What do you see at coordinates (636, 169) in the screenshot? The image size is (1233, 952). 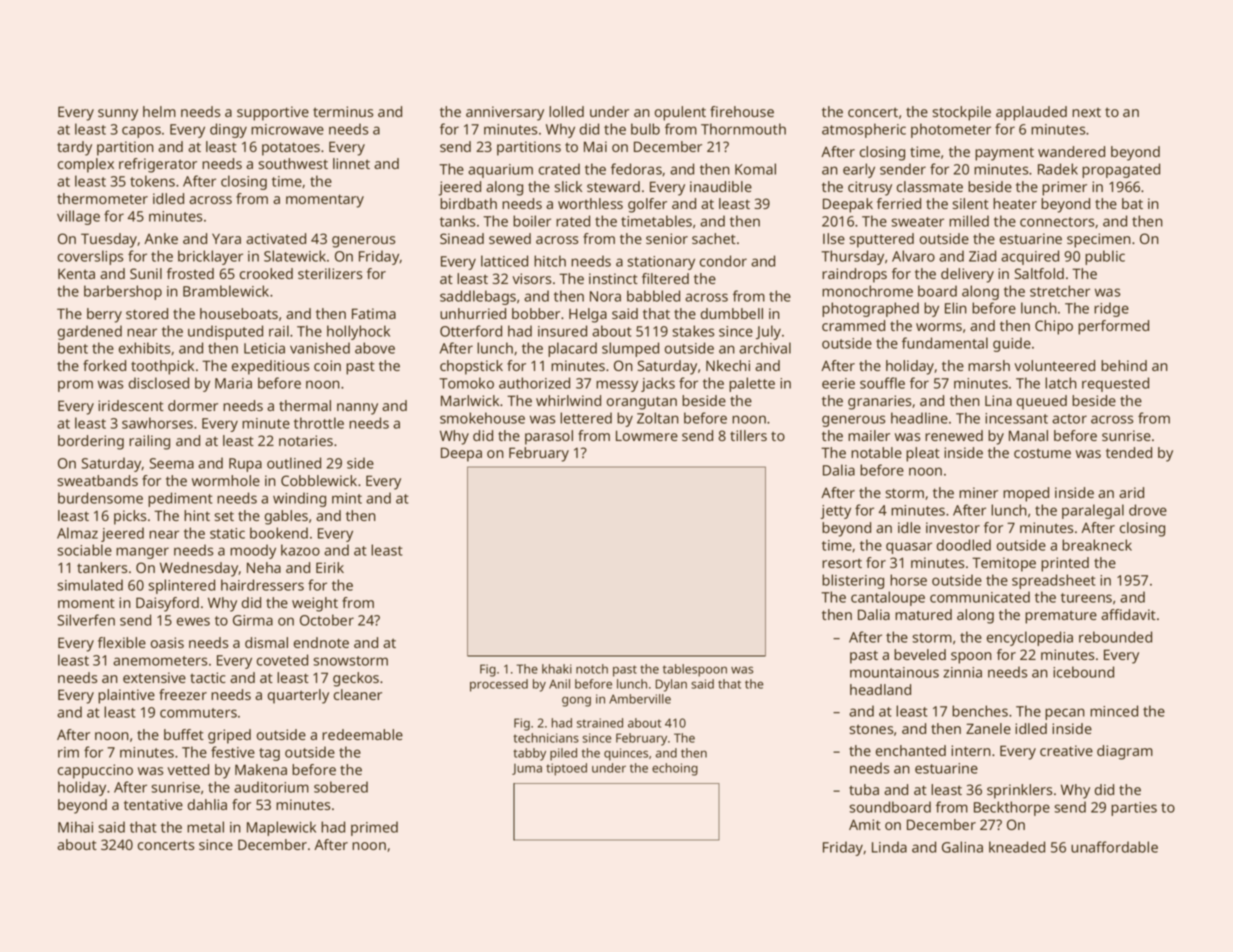 I see `fedoras` at bounding box center [636, 169].
